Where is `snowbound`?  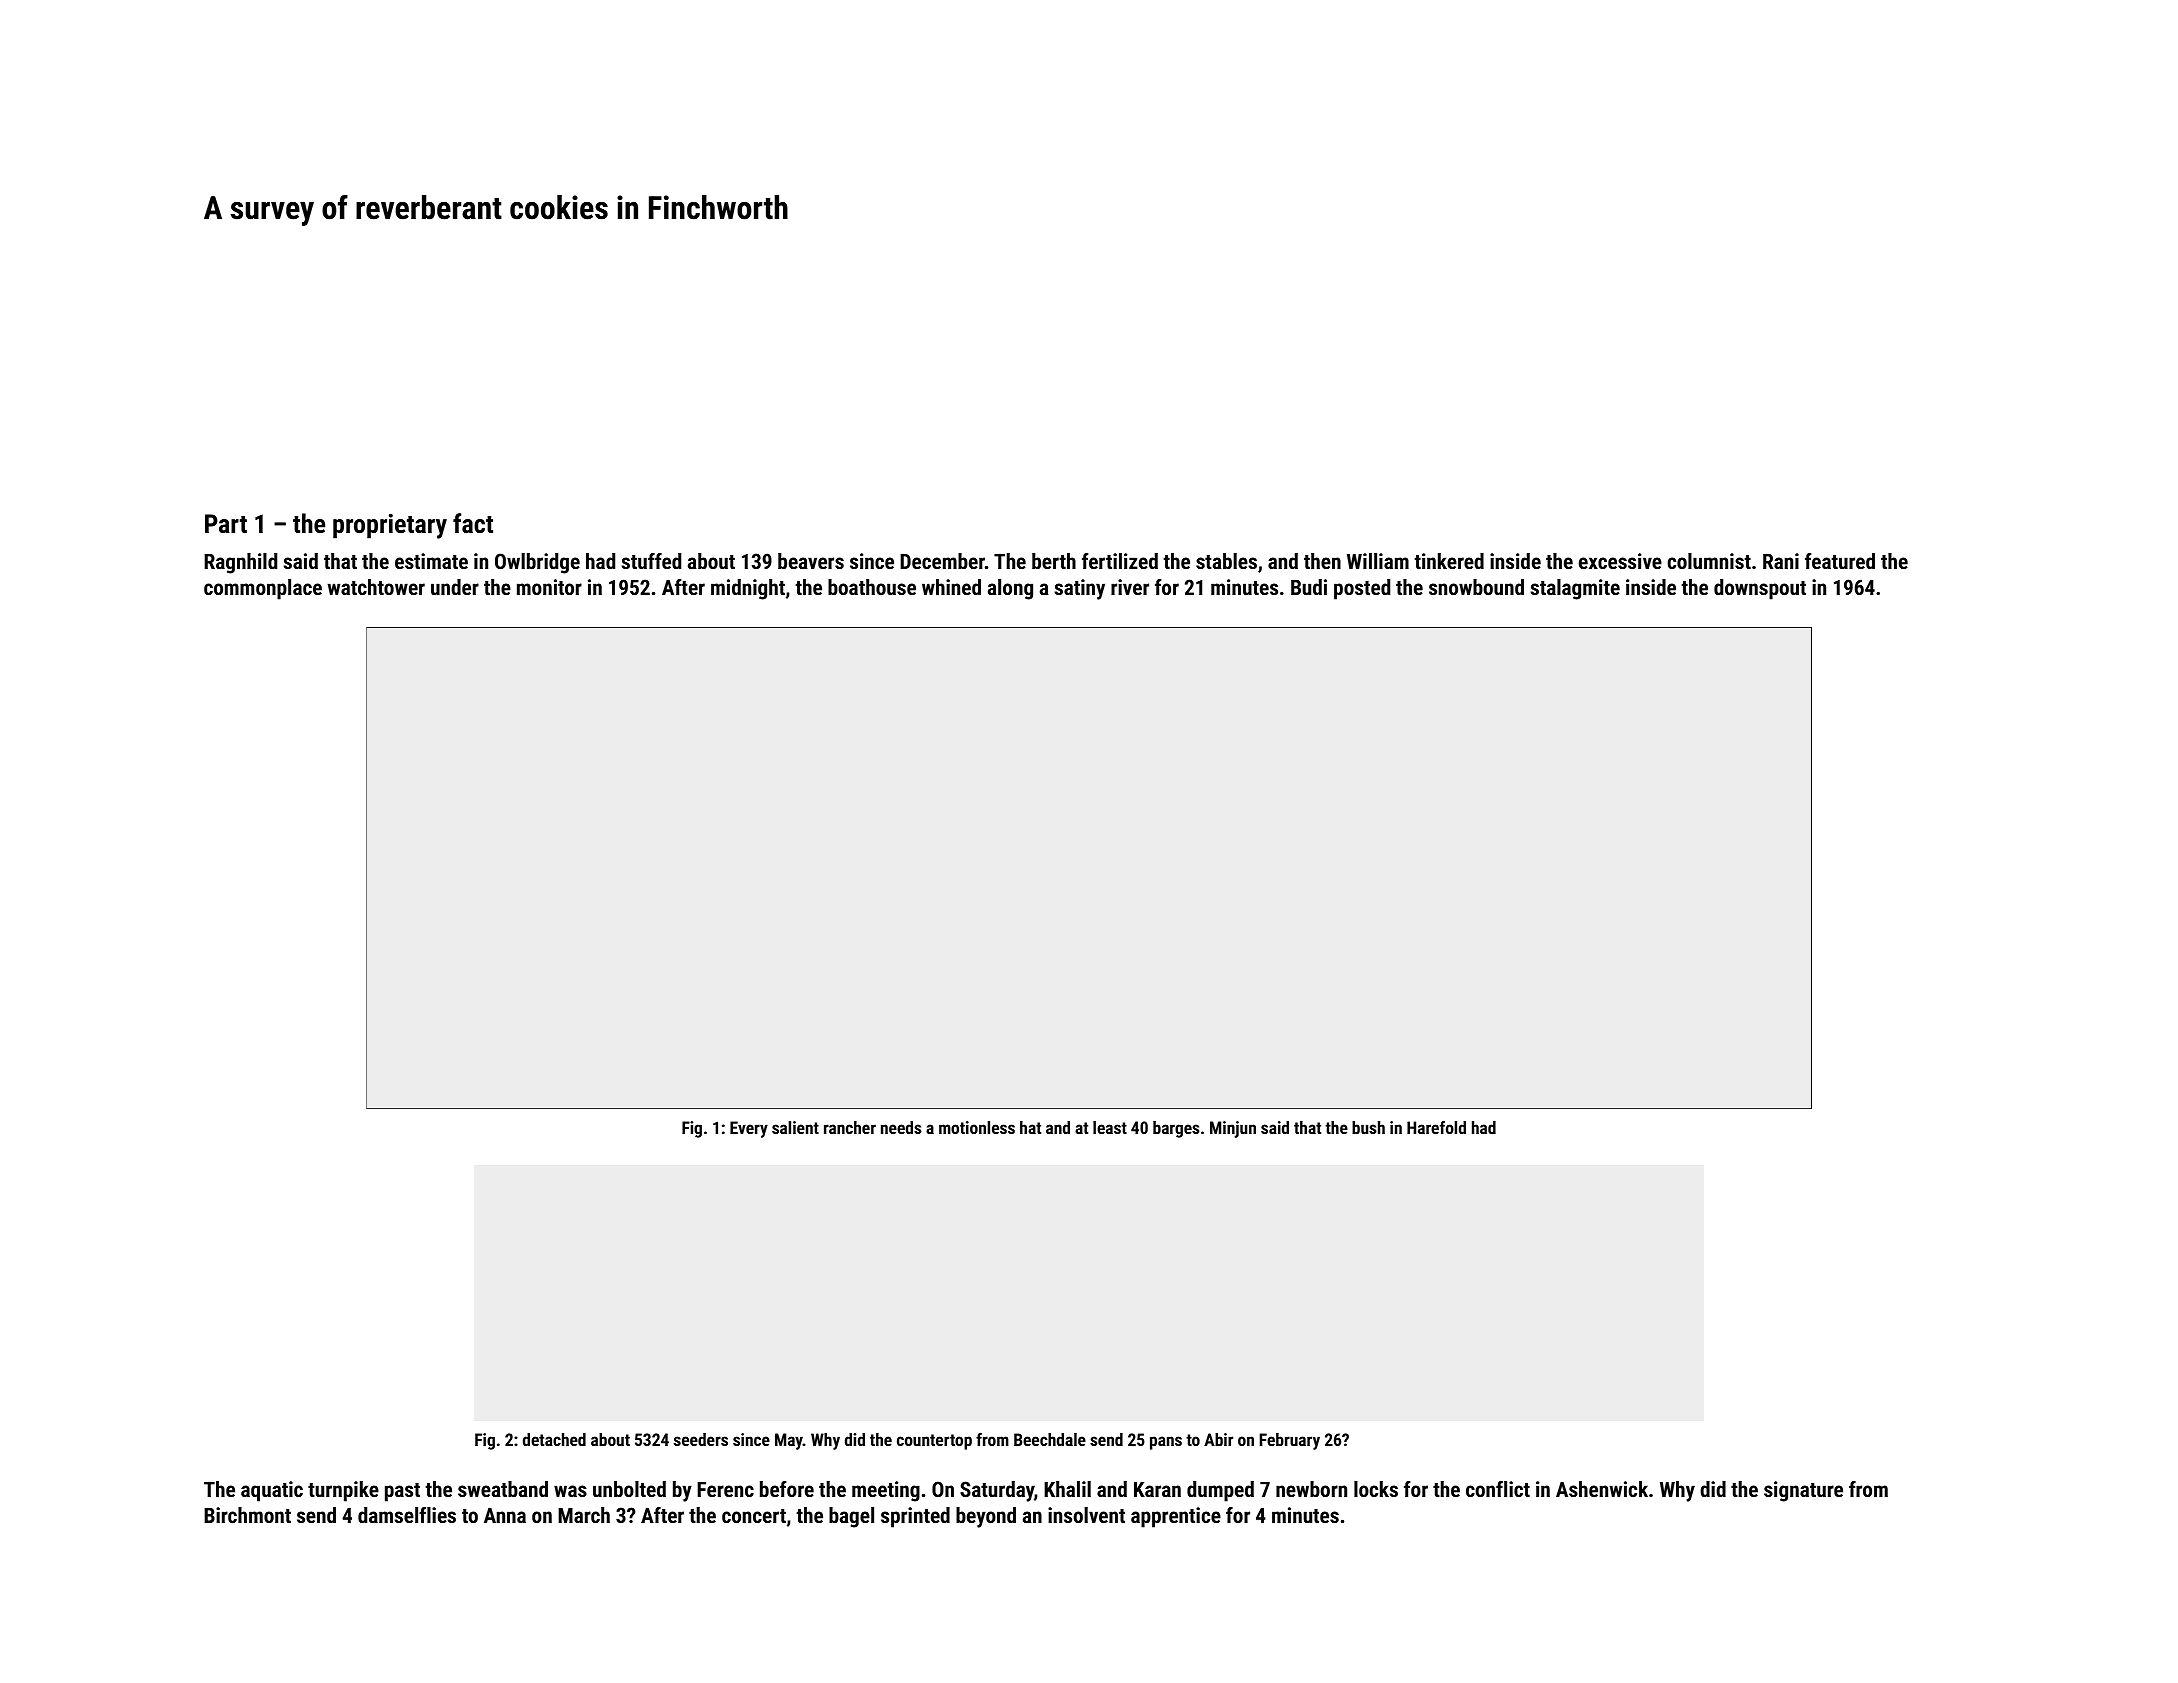
snowbound is located at coordinates (1476, 587).
